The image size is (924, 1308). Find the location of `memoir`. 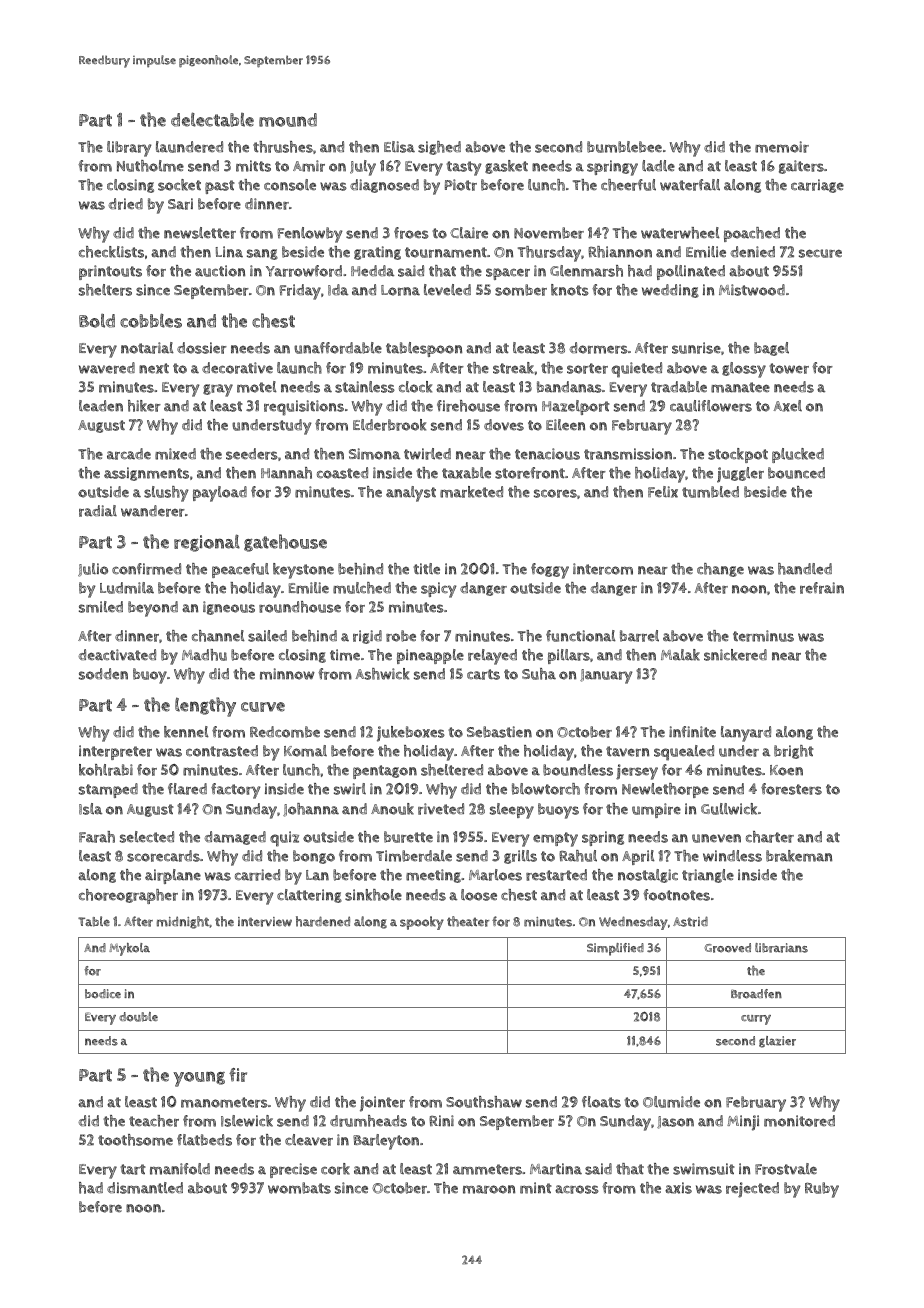

memoir is located at coordinates (782, 147).
